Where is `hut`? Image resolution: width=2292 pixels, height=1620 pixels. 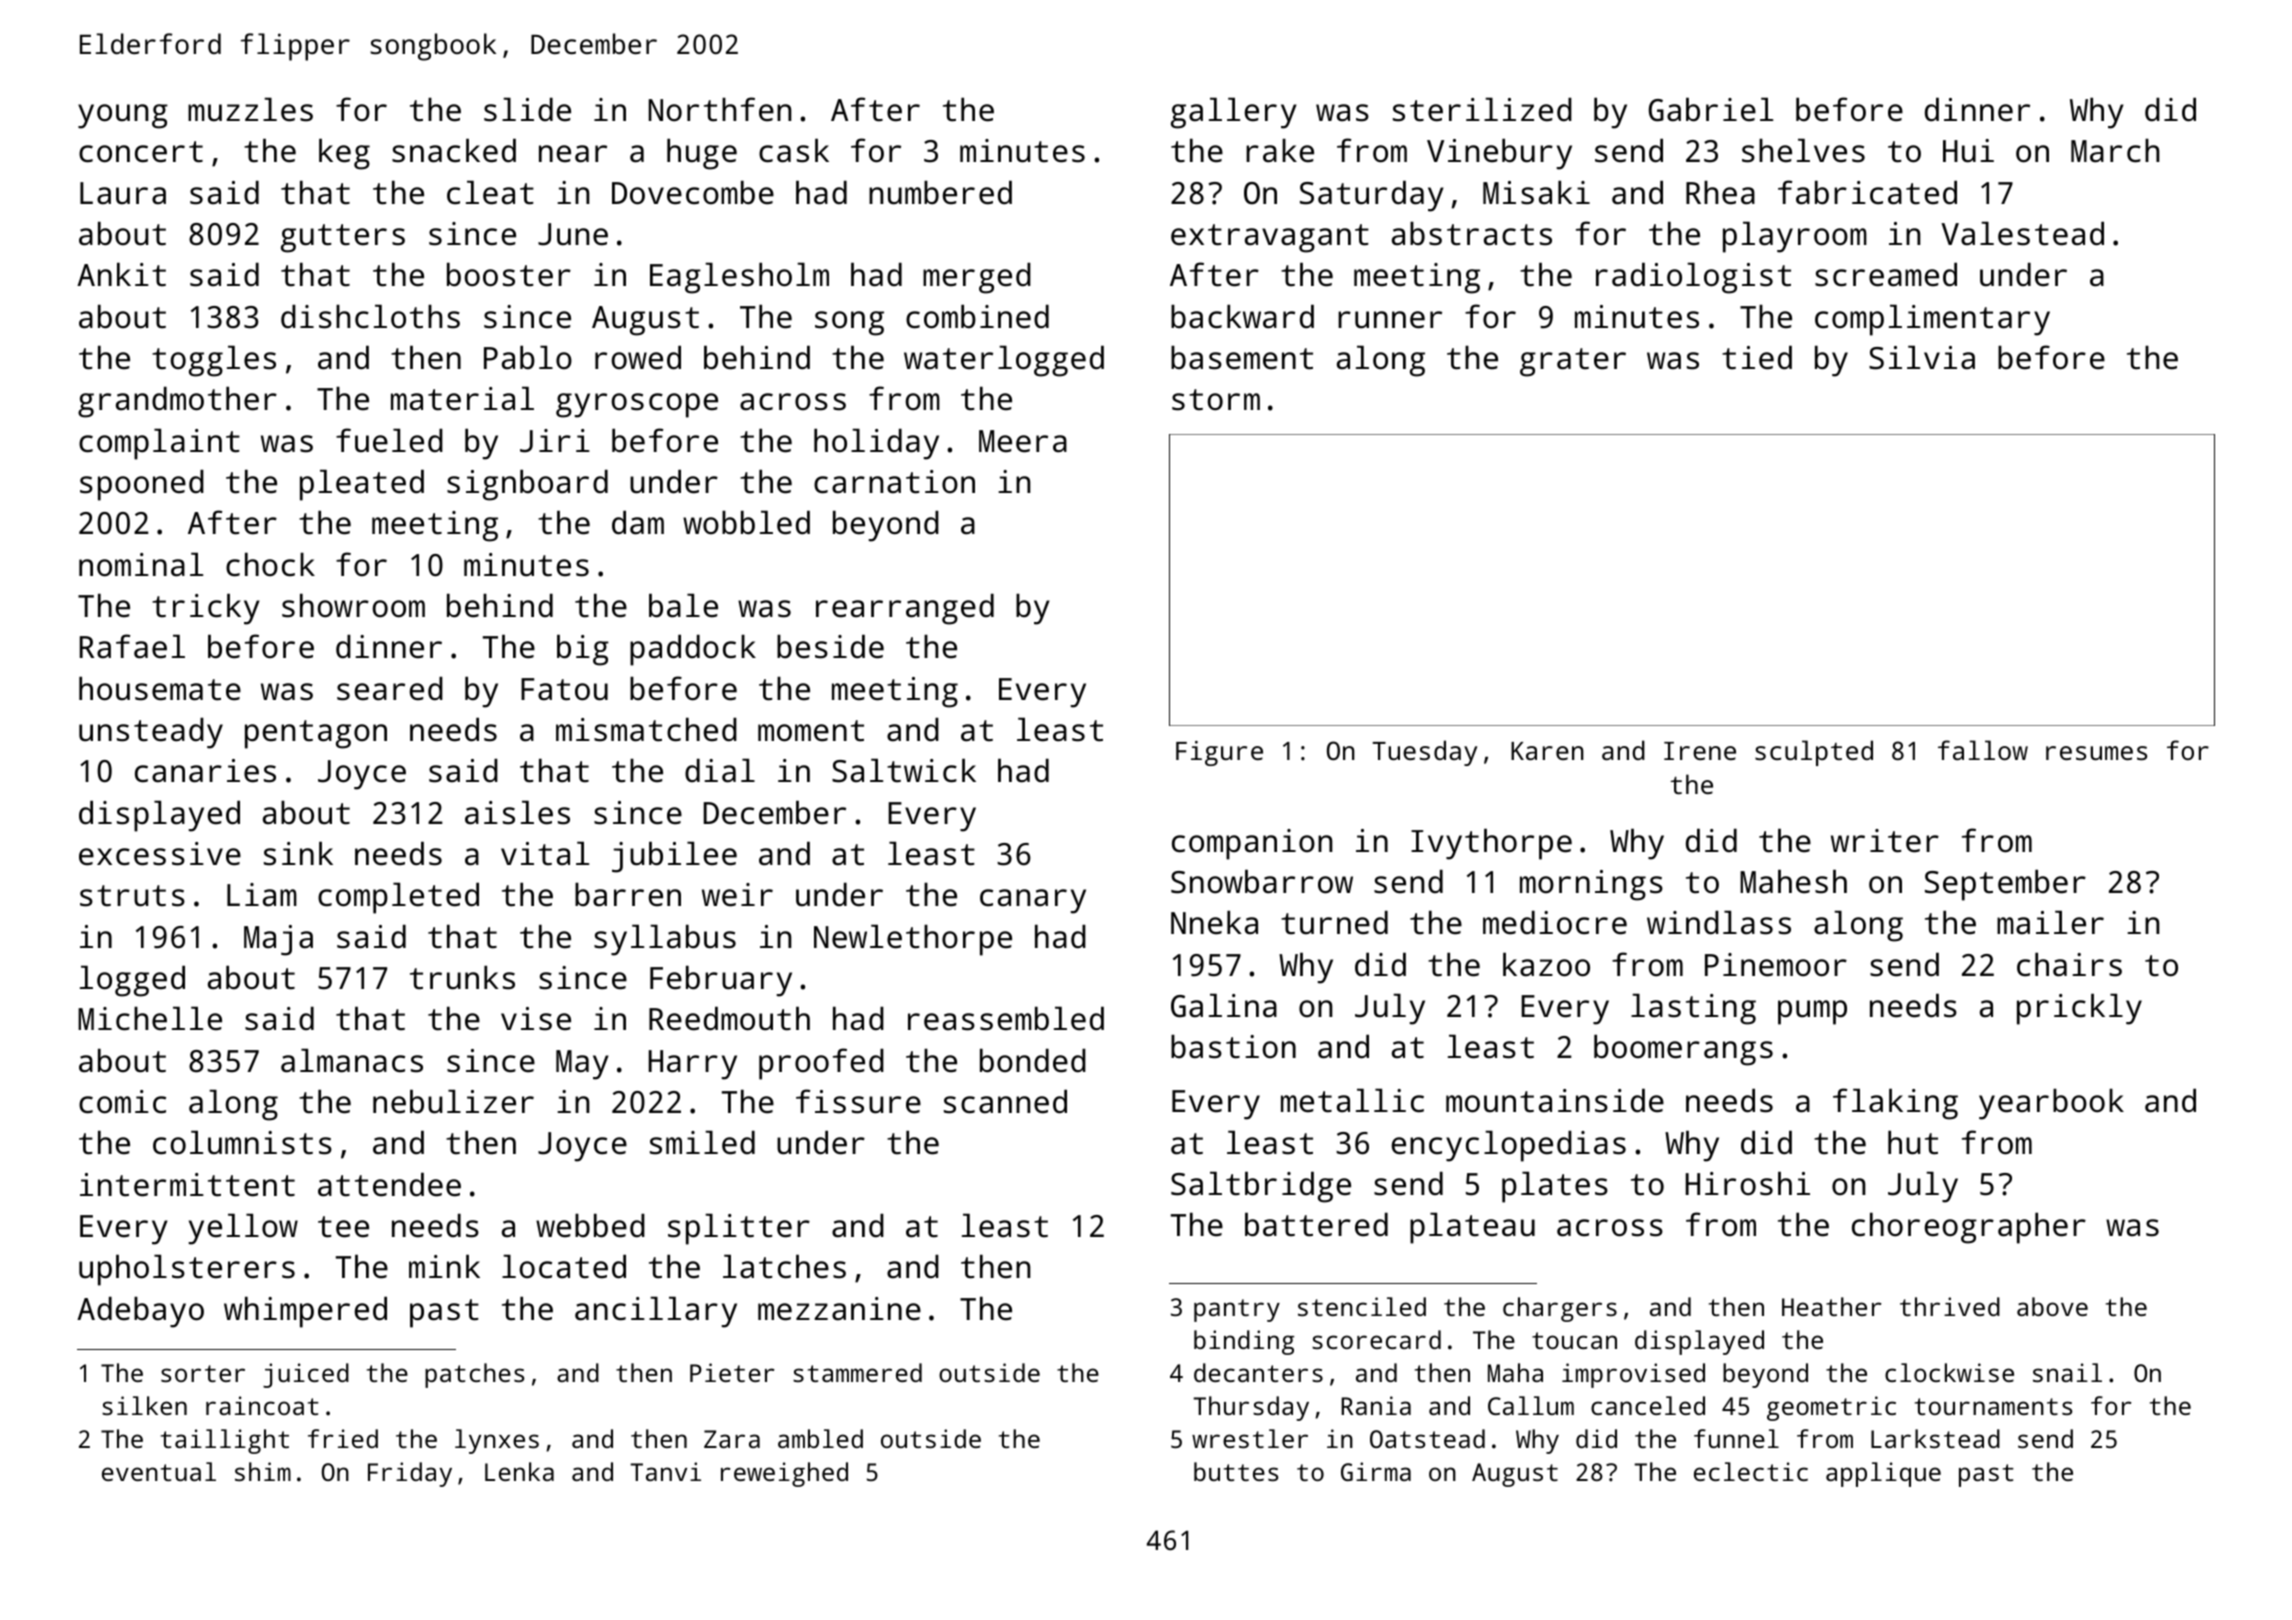
hut is located at coordinates (1913, 1142).
